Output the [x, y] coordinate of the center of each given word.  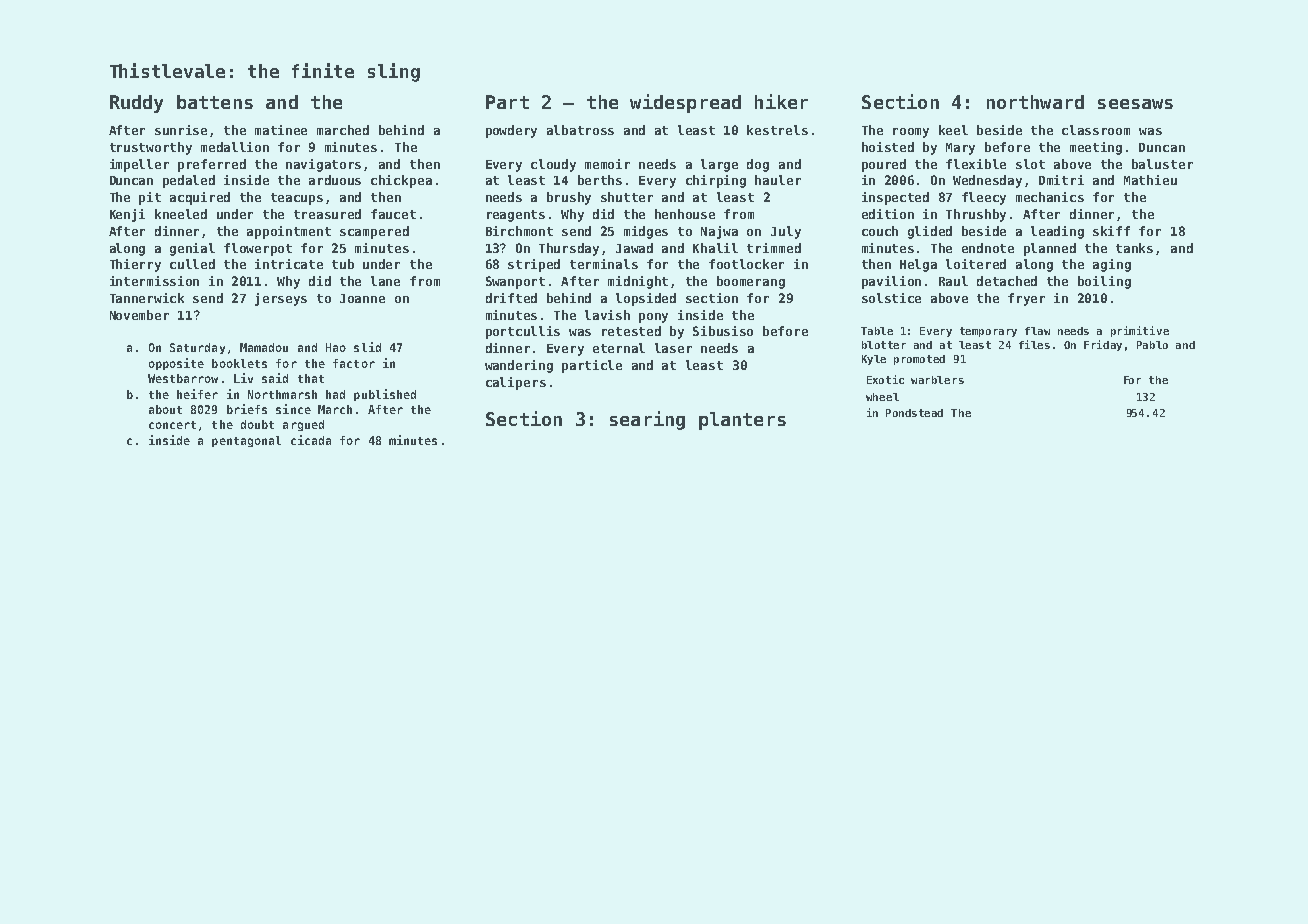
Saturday [197, 348]
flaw [1037, 331]
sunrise [181, 130]
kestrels [777, 130]
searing [647, 420]
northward [1035, 102]
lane [385, 281]
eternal [619, 348]
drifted [511, 298]
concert [172, 425]
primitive [1140, 331]
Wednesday [987, 181]
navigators [323, 165]
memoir [607, 164]
